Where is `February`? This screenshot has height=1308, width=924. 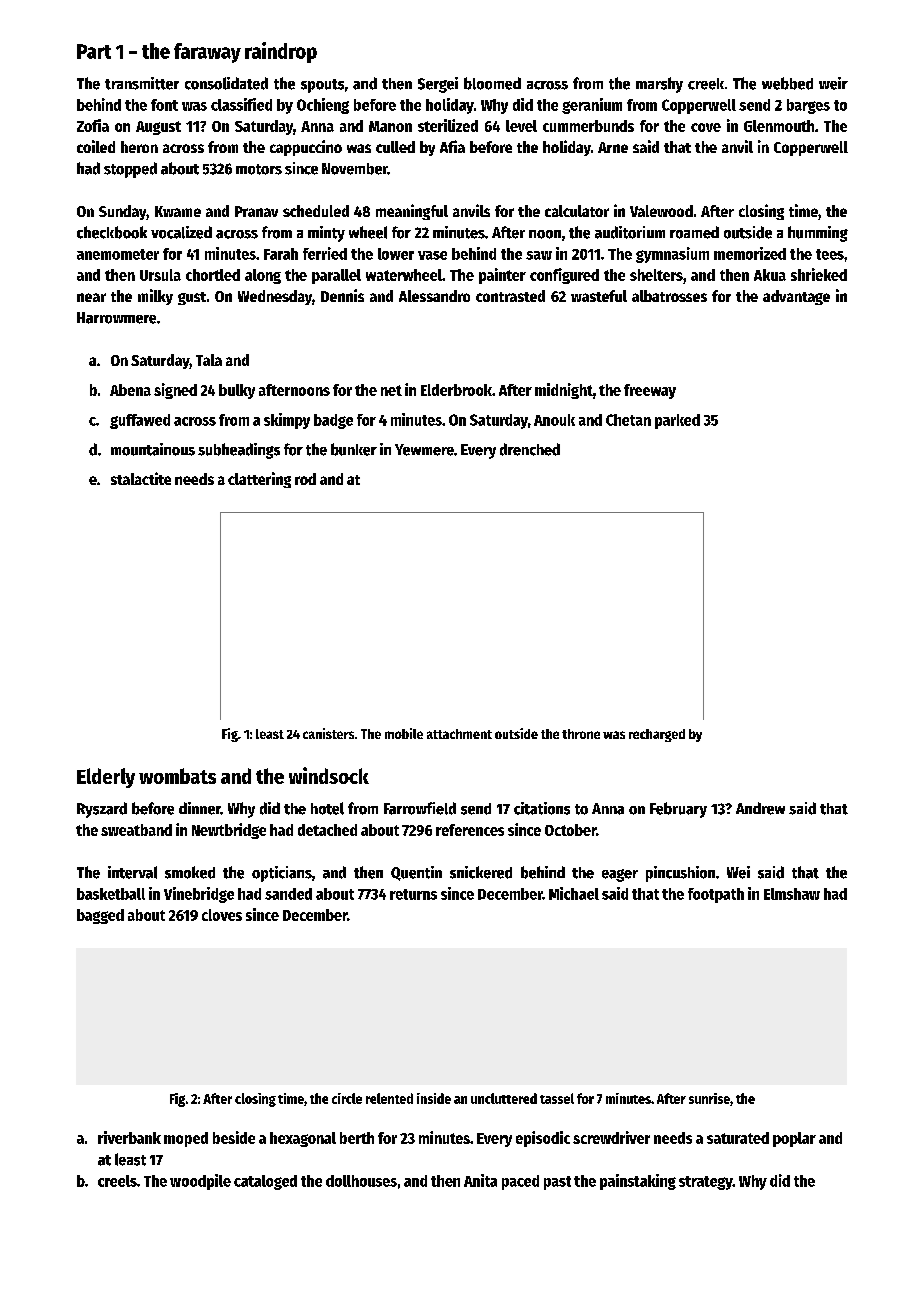 February is located at coordinates (678, 810).
